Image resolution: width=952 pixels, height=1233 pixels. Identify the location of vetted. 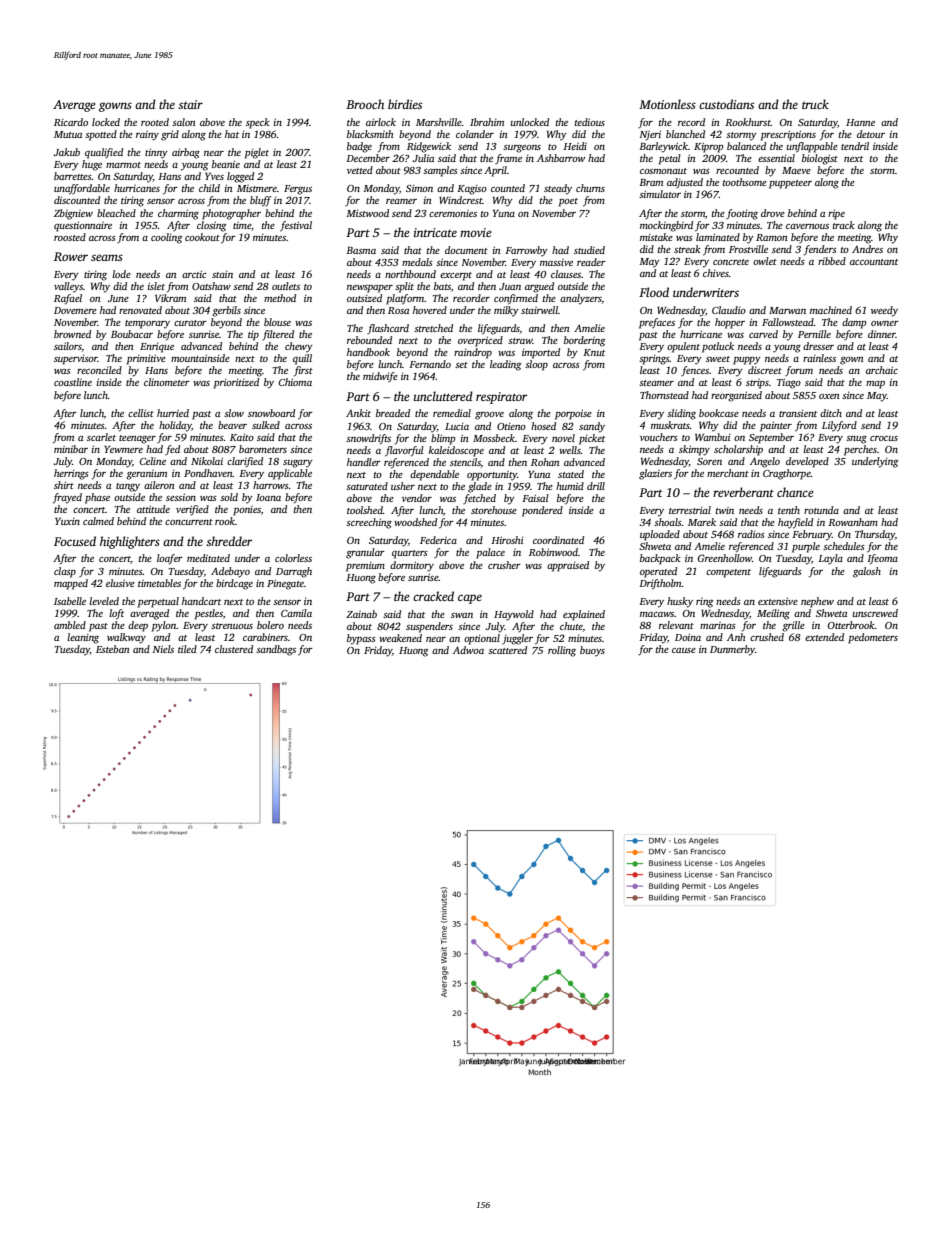
(360, 170).
